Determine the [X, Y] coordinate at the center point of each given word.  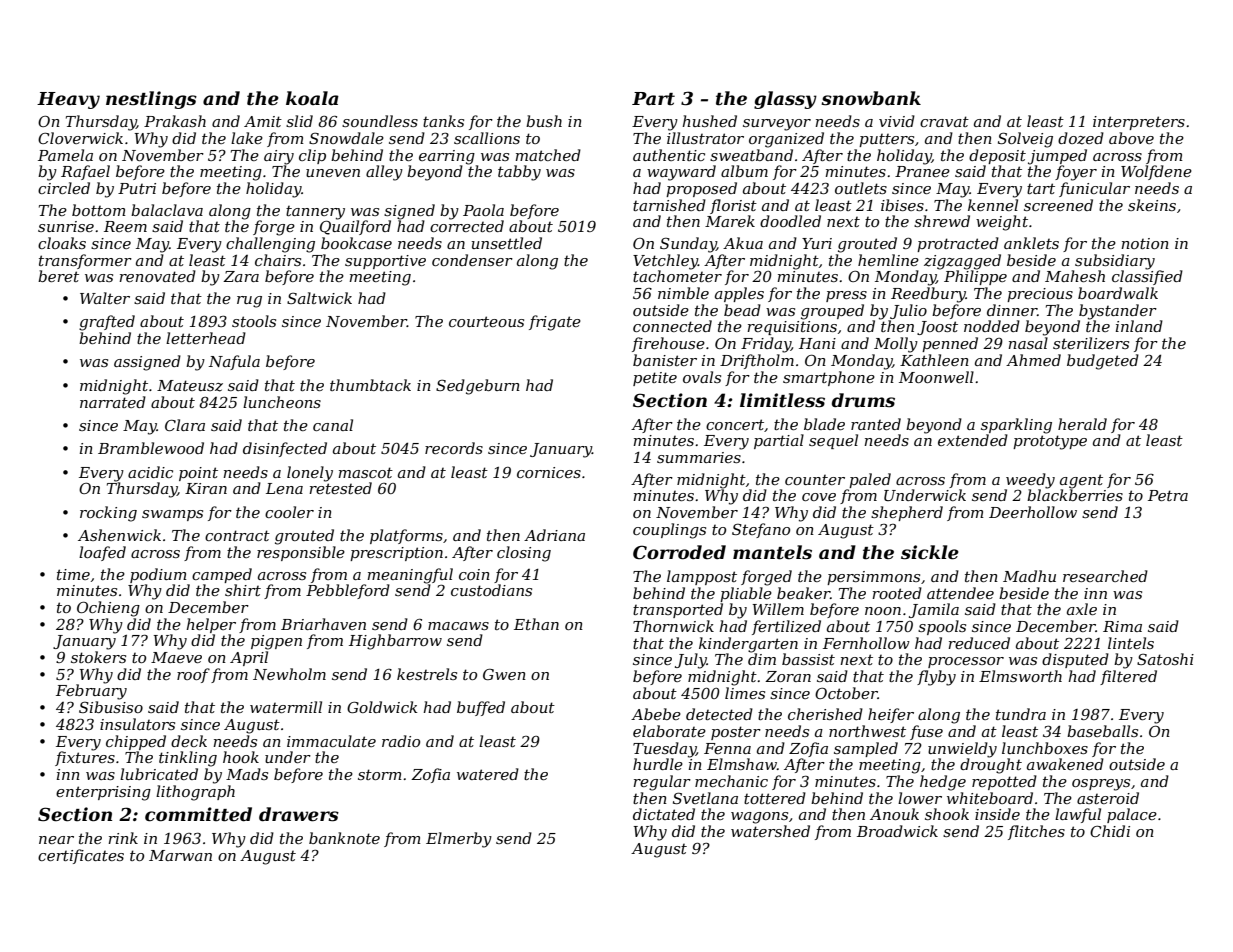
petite [655, 379]
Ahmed [1033, 360]
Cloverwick [80, 138]
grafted [107, 323]
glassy [785, 100]
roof [193, 675]
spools [942, 627]
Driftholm [757, 361]
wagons [759, 818]
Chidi [1110, 831]
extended [973, 440]
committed [198, 814]
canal [333, 425]
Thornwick [673, 626]
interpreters [1139, 123]
